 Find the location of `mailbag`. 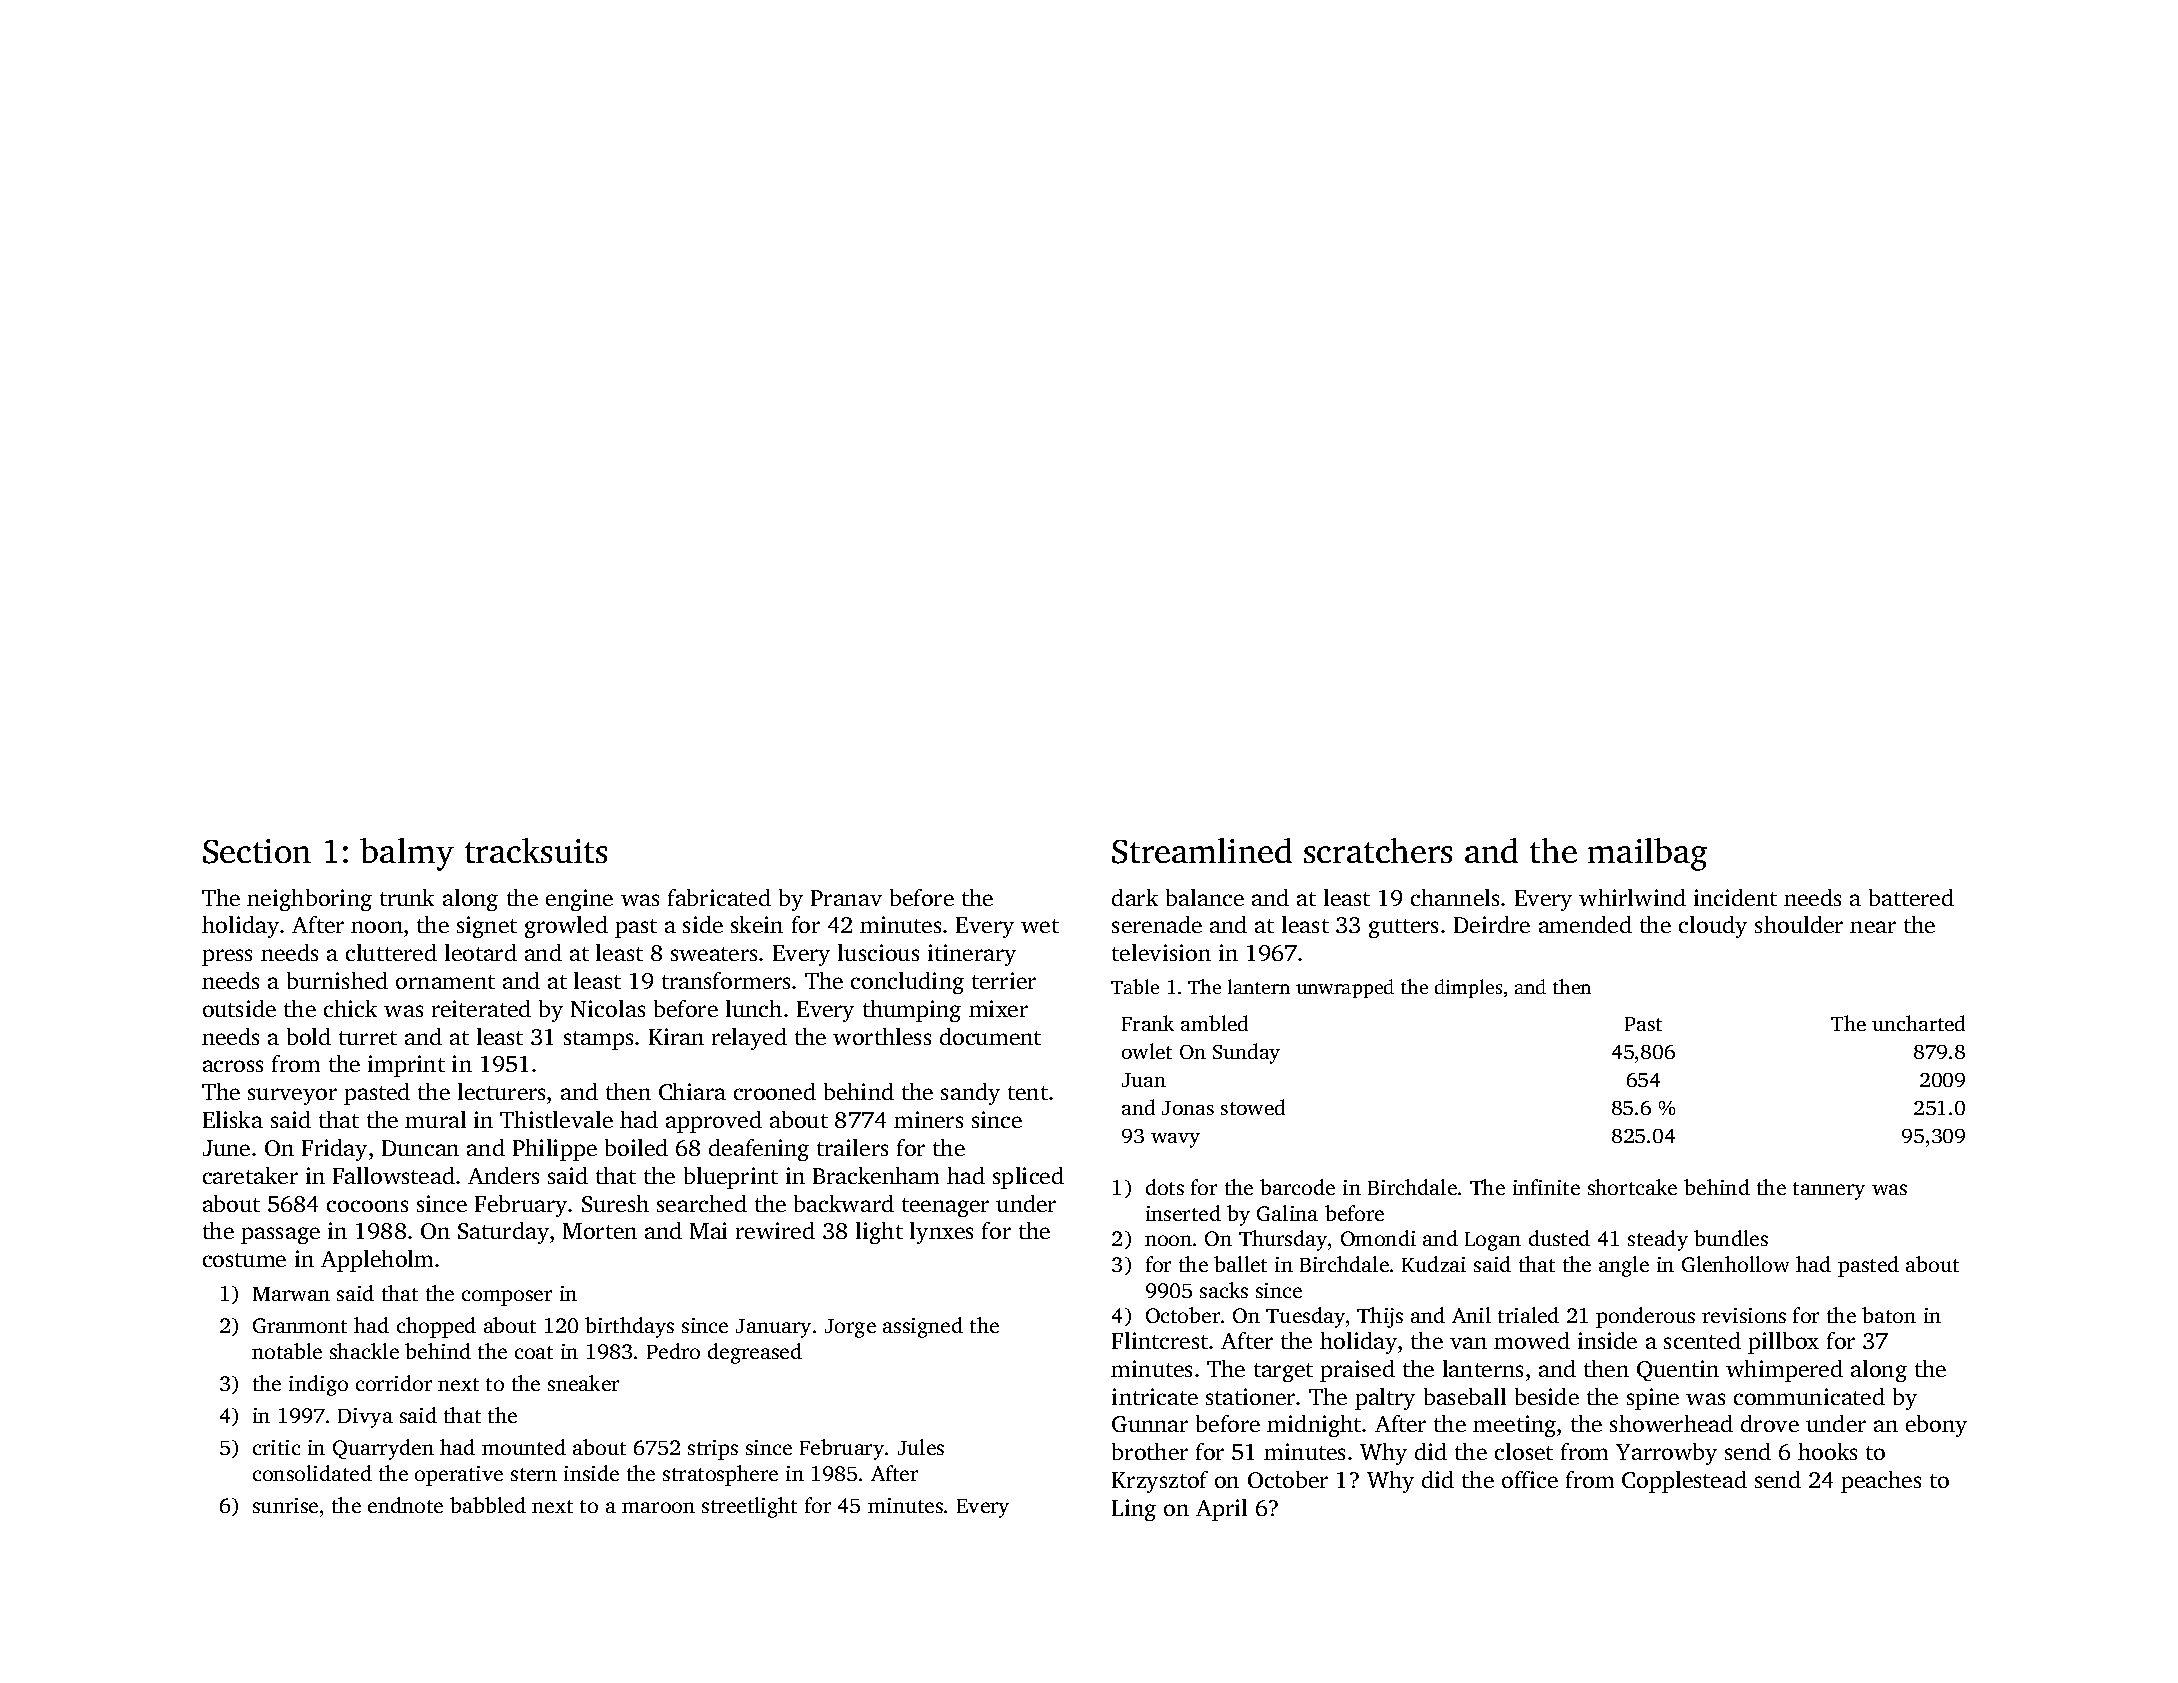

mailbag is located at coordinates (1647, 854).
